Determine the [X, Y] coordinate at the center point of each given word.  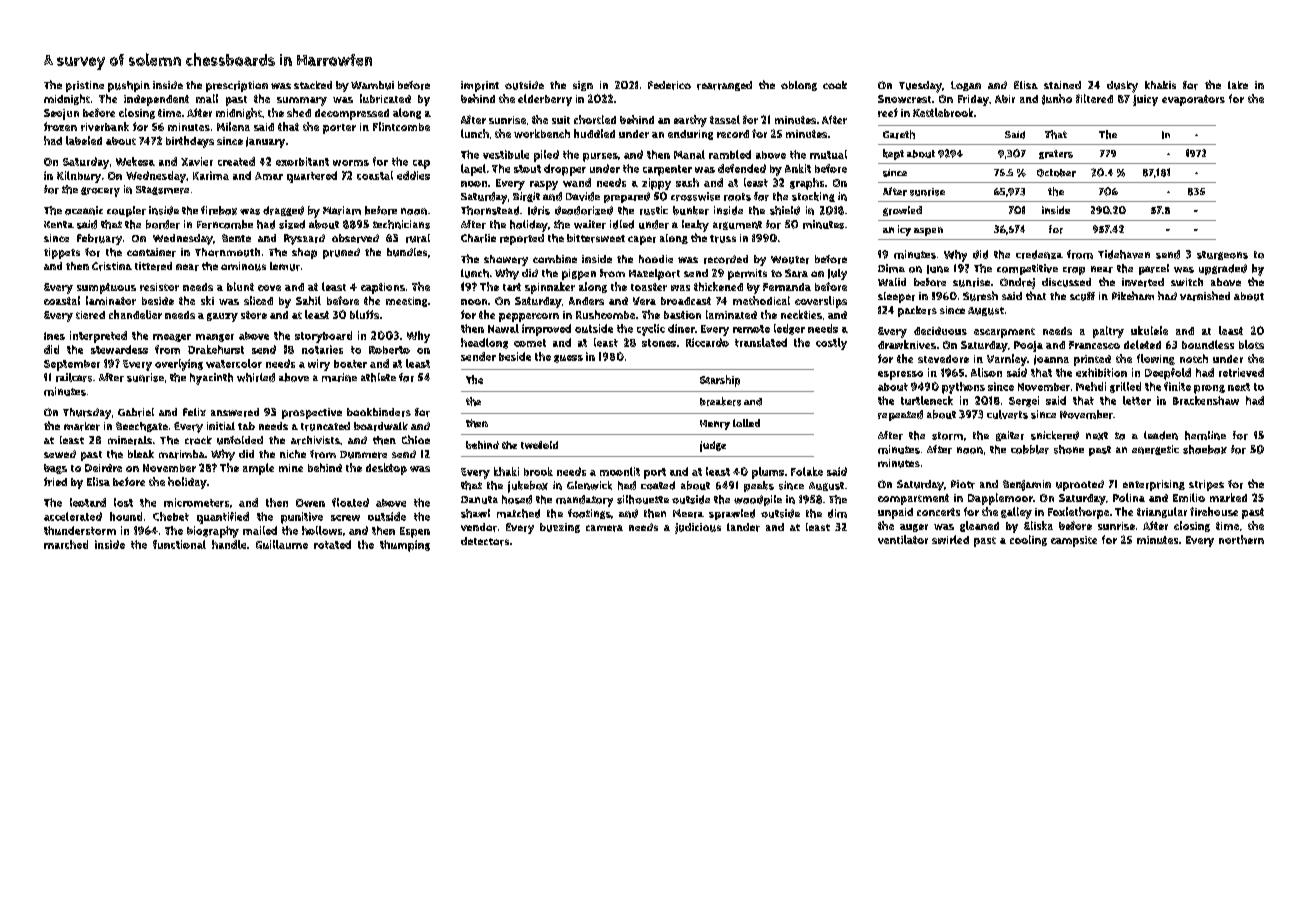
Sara [796, 273]
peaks [759, 486]
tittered [153, 266]
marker [82, 426]
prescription [237, 86]
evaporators [1193, 100]
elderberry [545, 100]
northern [1241, 539]
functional [179, 544]
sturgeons [1222, 255]
